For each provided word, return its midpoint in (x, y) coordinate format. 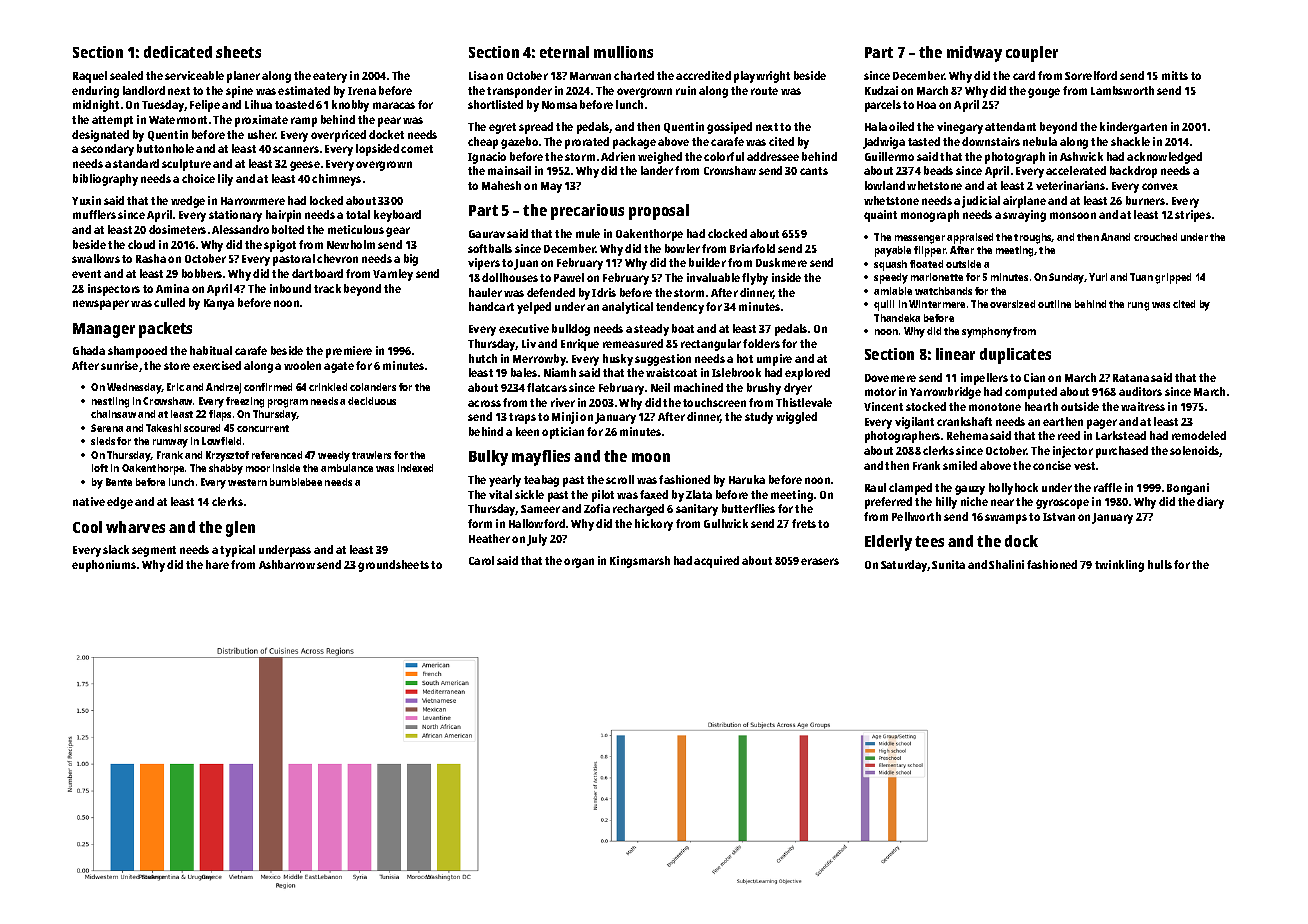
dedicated (178, 52)
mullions (623, 52)
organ (579, 563)
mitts (1175, 75)
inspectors (114, 290)
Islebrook (736, 372)
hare (217, 564)
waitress (1143, 406)
